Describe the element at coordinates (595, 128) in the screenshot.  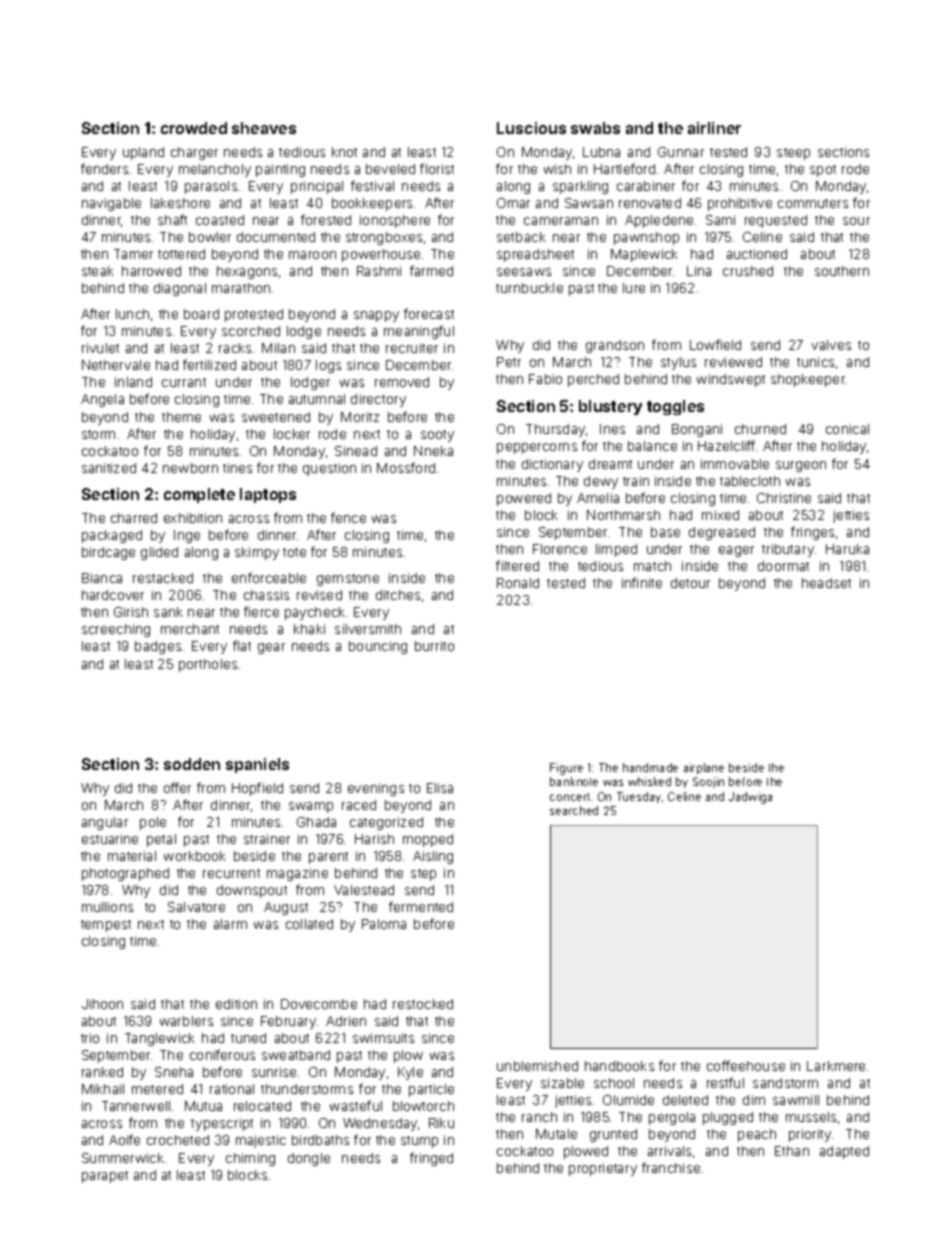
I see `swabs` at that location.
